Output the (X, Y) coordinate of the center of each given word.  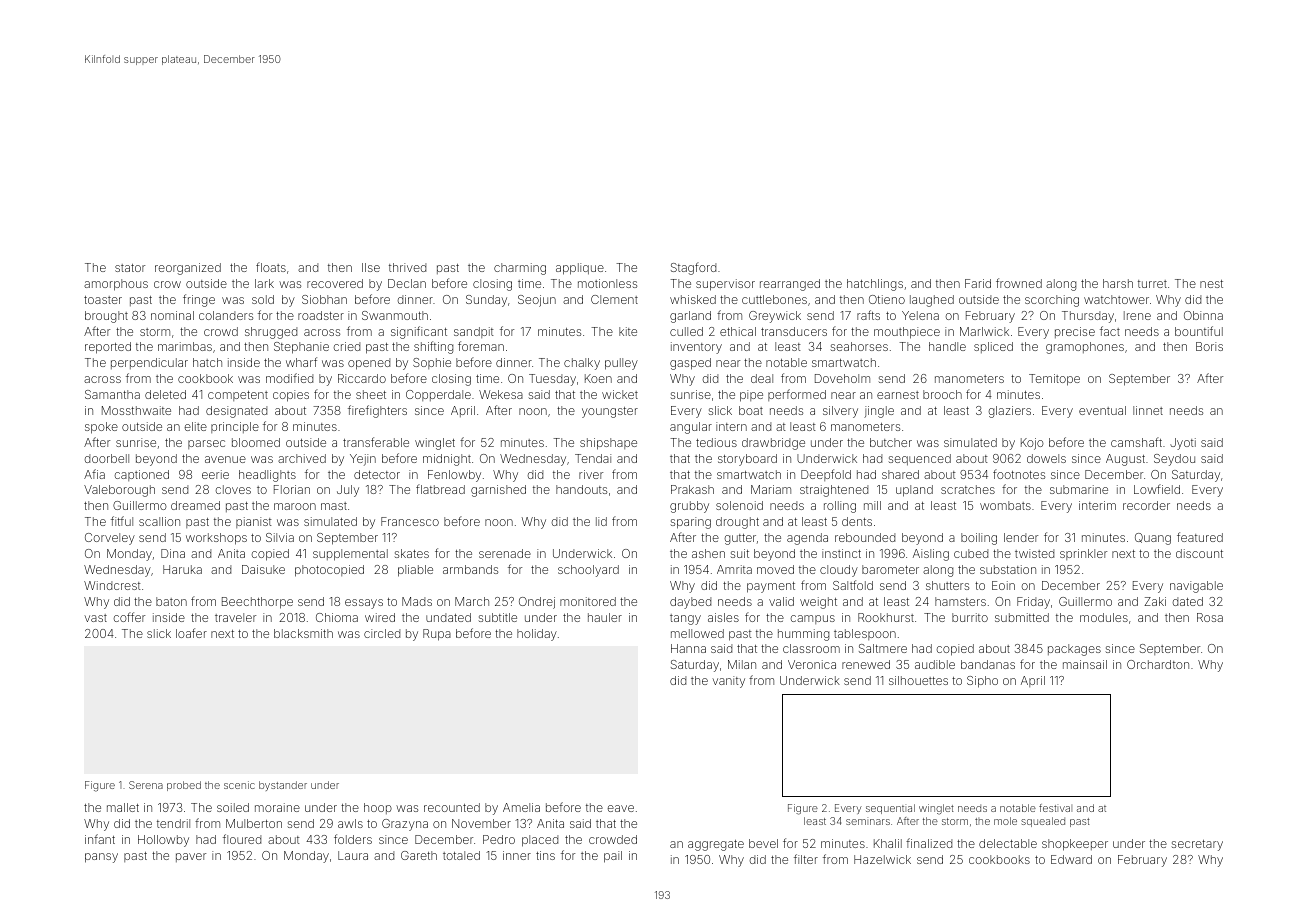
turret (1152, 284)
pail (613, 857)
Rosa (1210, 617)
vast (95, 618)
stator (130, 268)
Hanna (688, 648)
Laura (353, 855)
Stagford (693, 268)
